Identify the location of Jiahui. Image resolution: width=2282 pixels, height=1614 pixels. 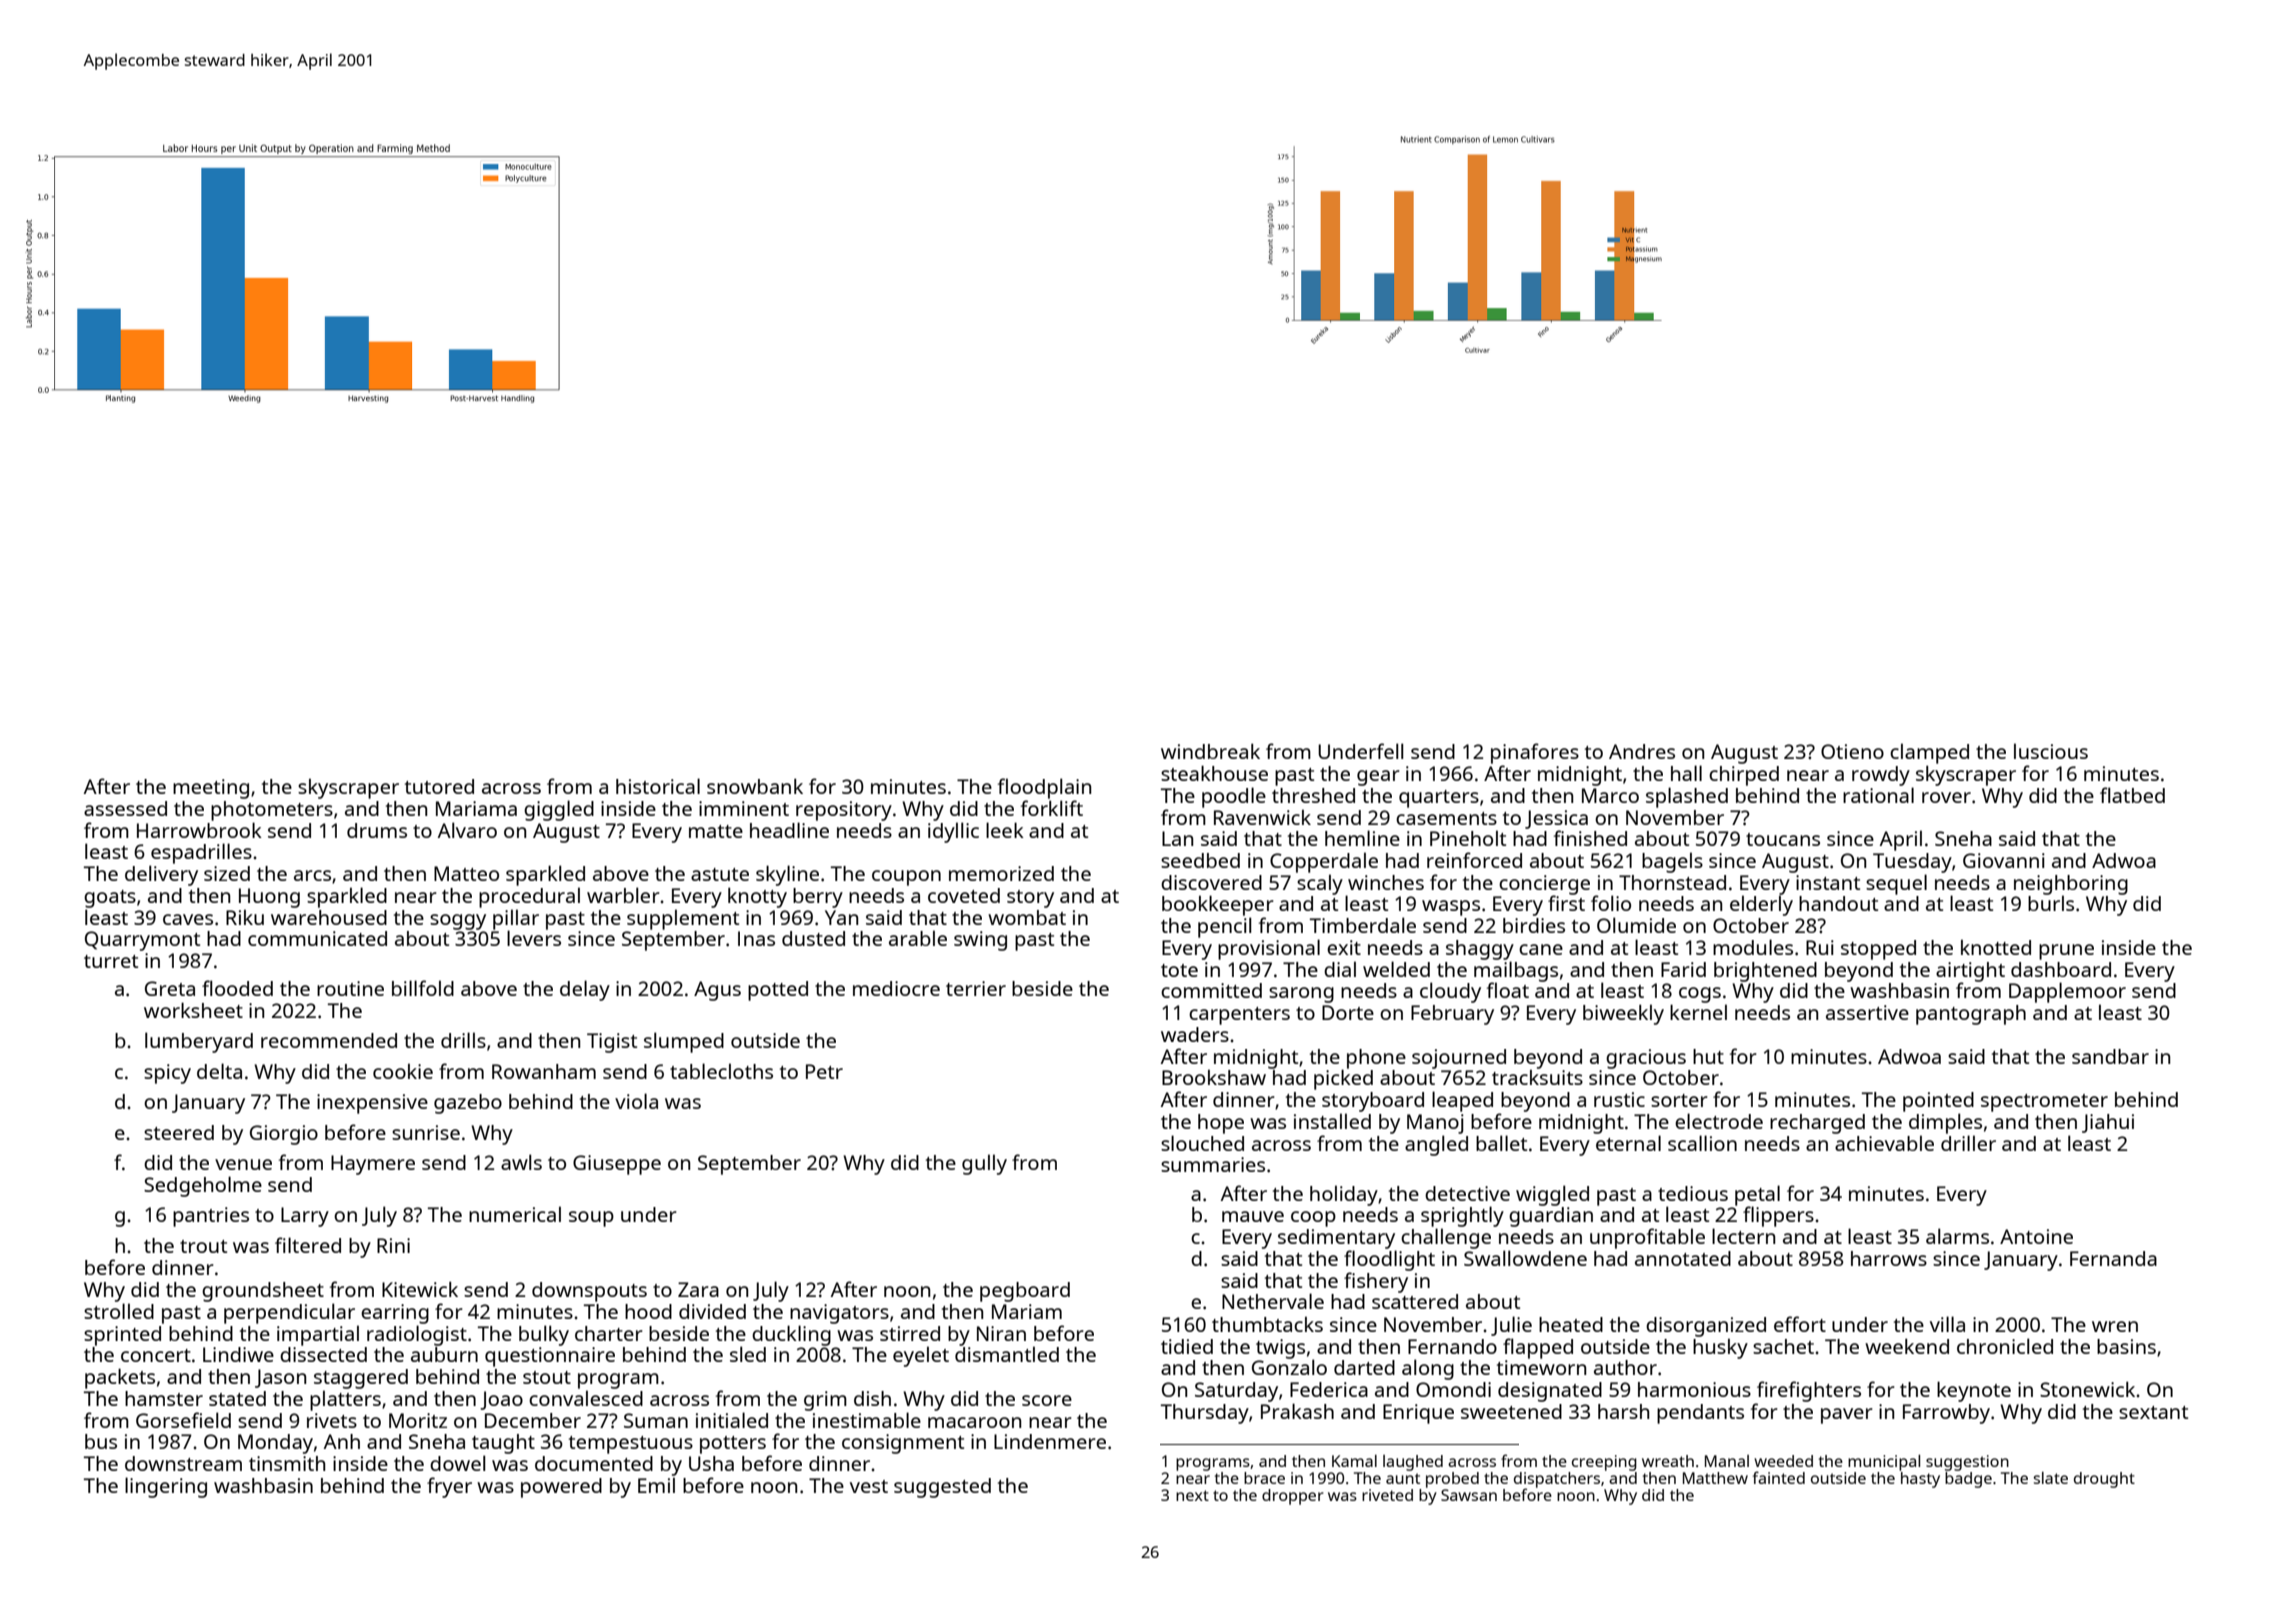
(2108, 1123).
